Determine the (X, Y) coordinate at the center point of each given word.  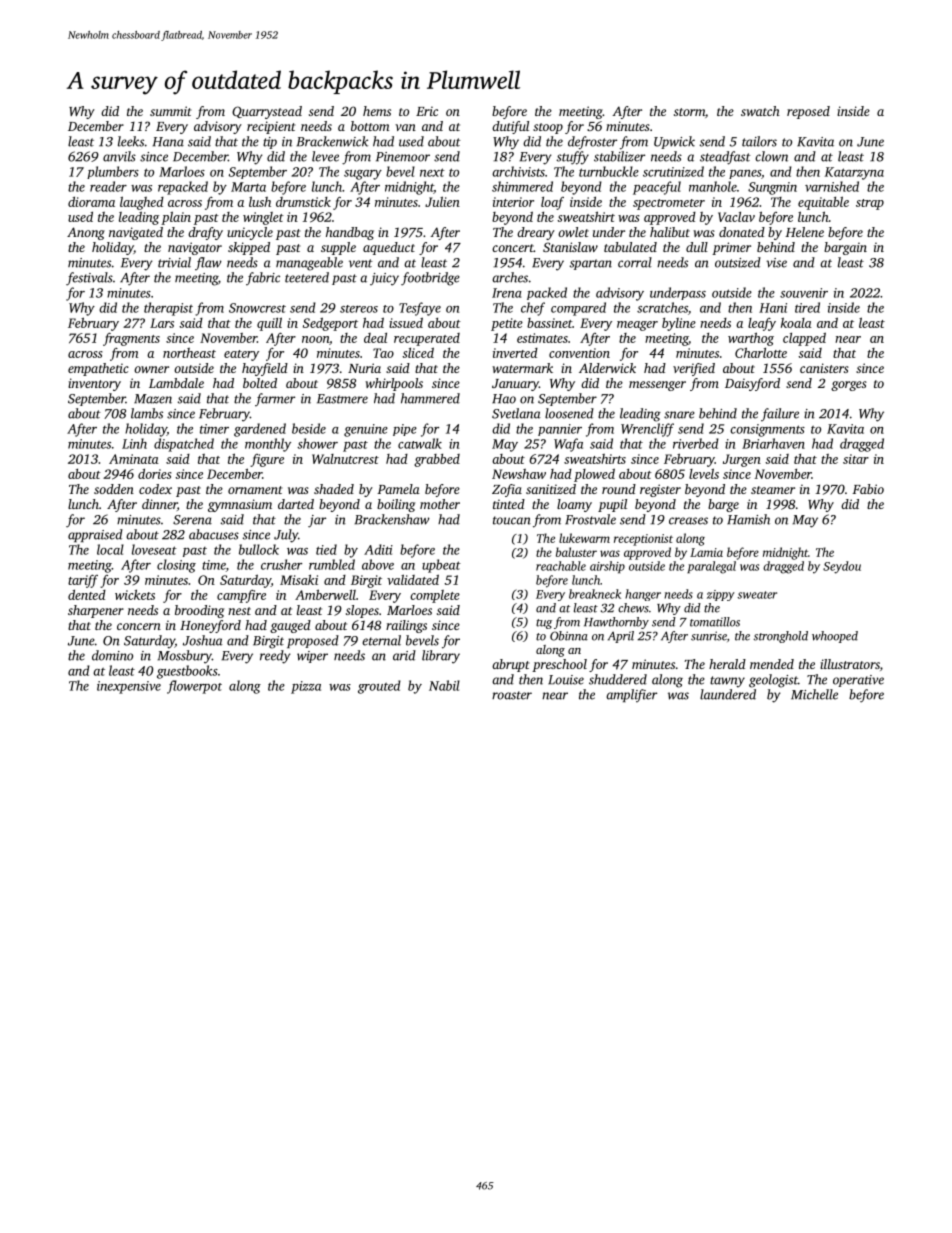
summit (170, 111)
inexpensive (129, 687)
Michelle (814, 694)
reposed (808, 112)
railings (406, 626)
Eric (427, 111)
